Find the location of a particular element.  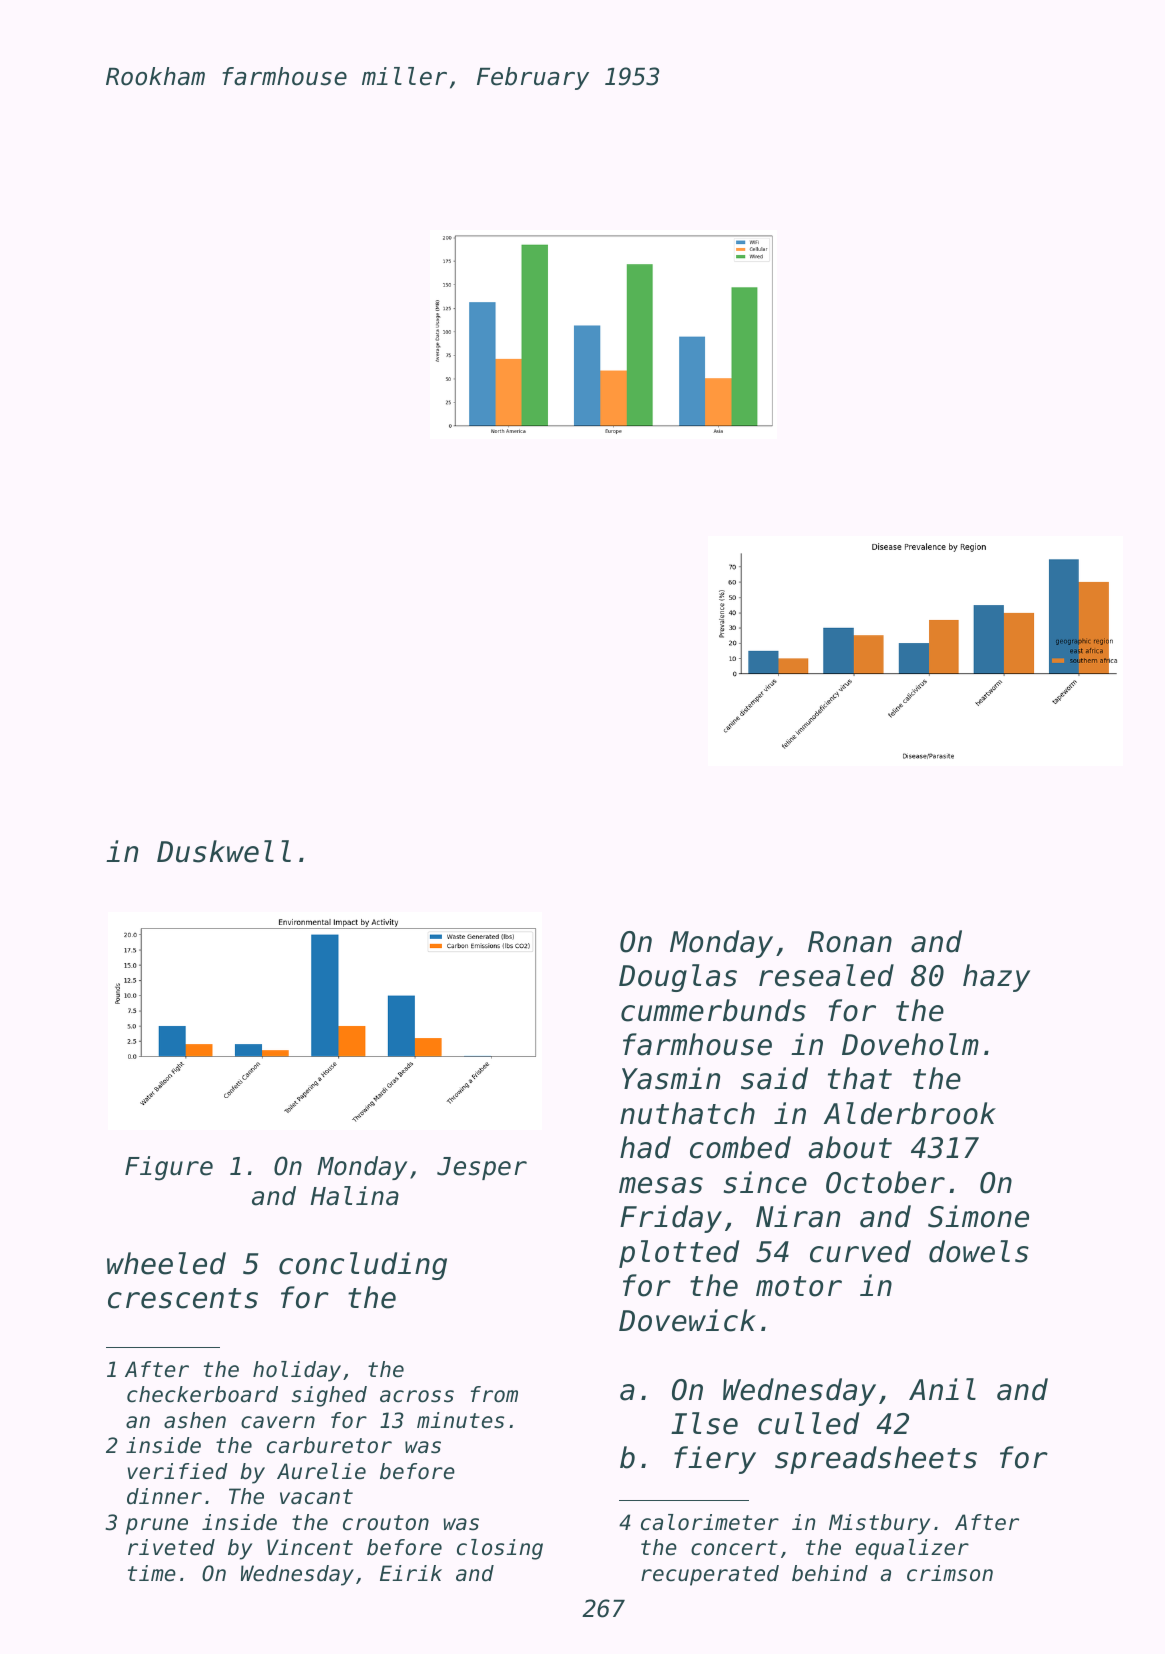

Duskwell is located at coordinates (224, 851).
